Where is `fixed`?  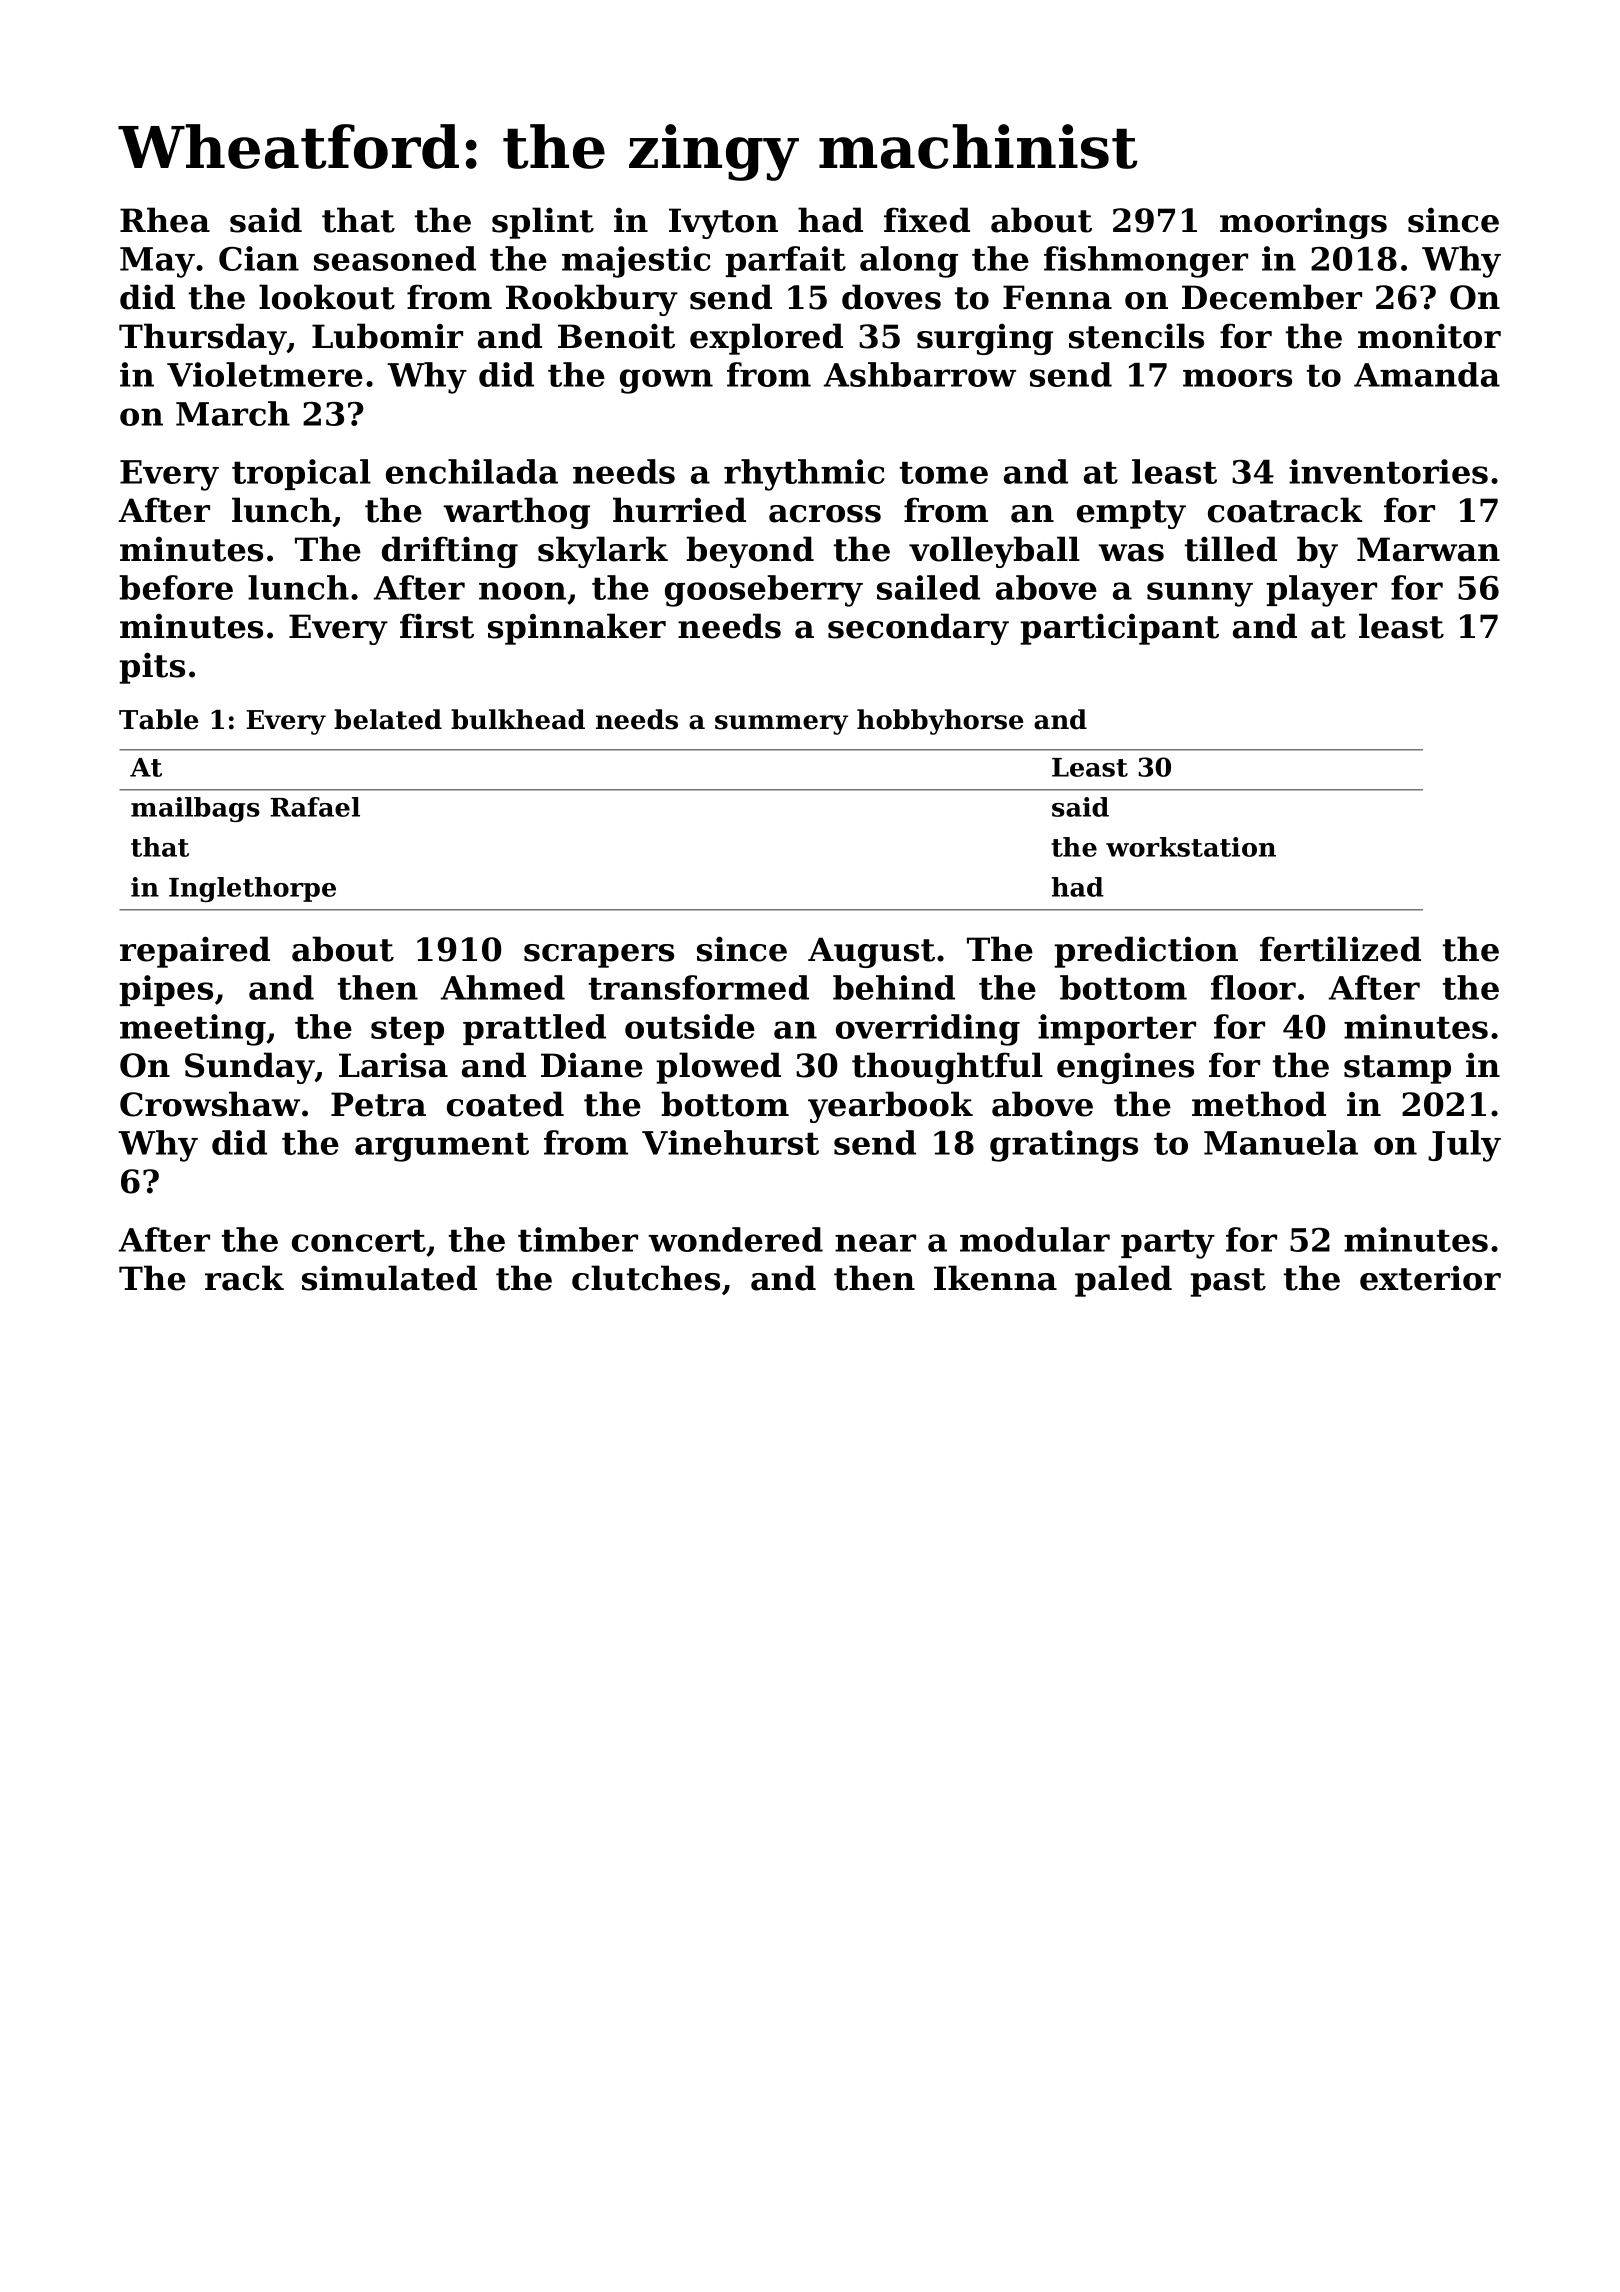
fixed is located at coordinates (927, 220).
